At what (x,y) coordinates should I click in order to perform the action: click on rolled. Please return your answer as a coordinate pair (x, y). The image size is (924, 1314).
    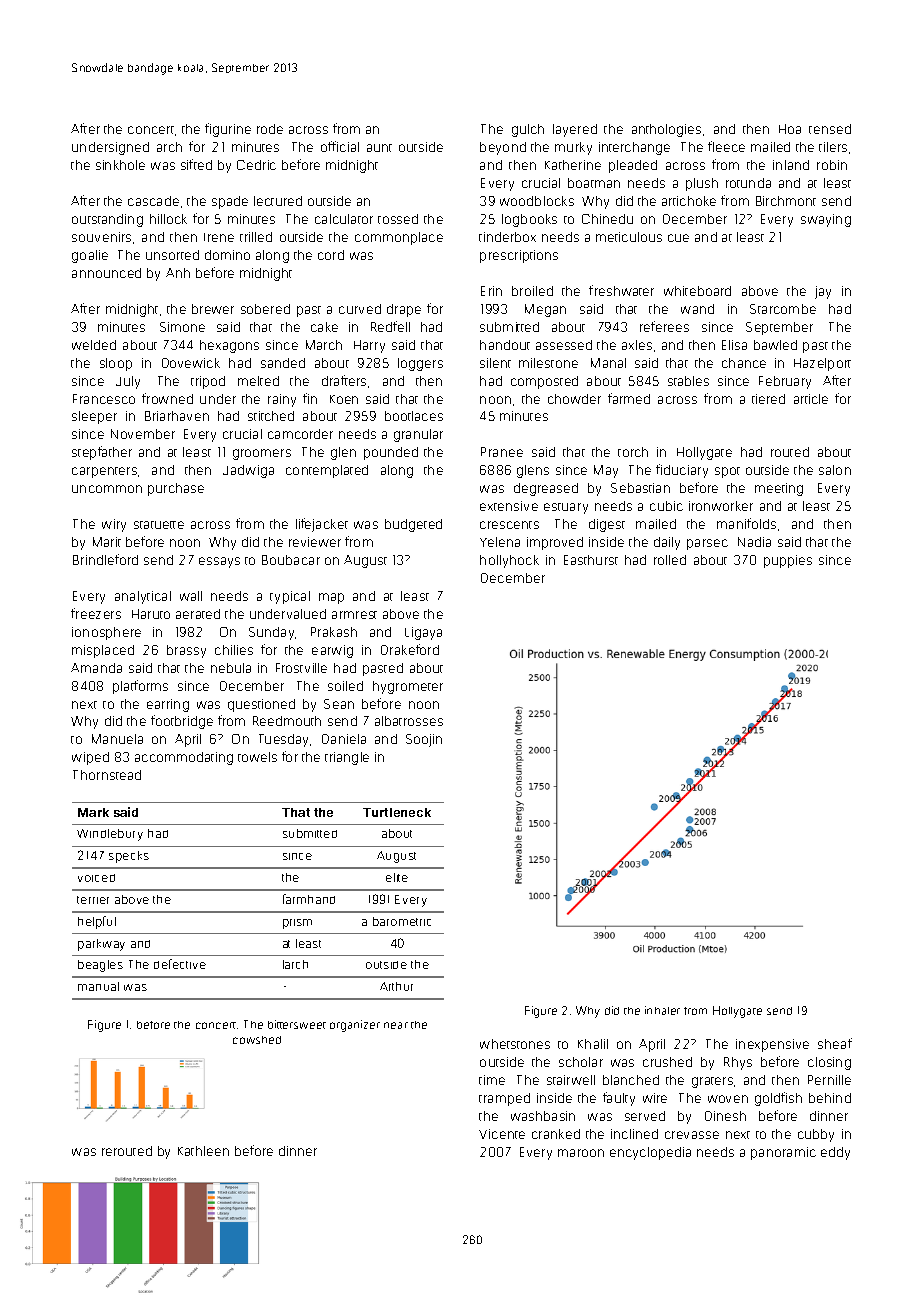
    Looking at the image, I should click on (670, 560).
